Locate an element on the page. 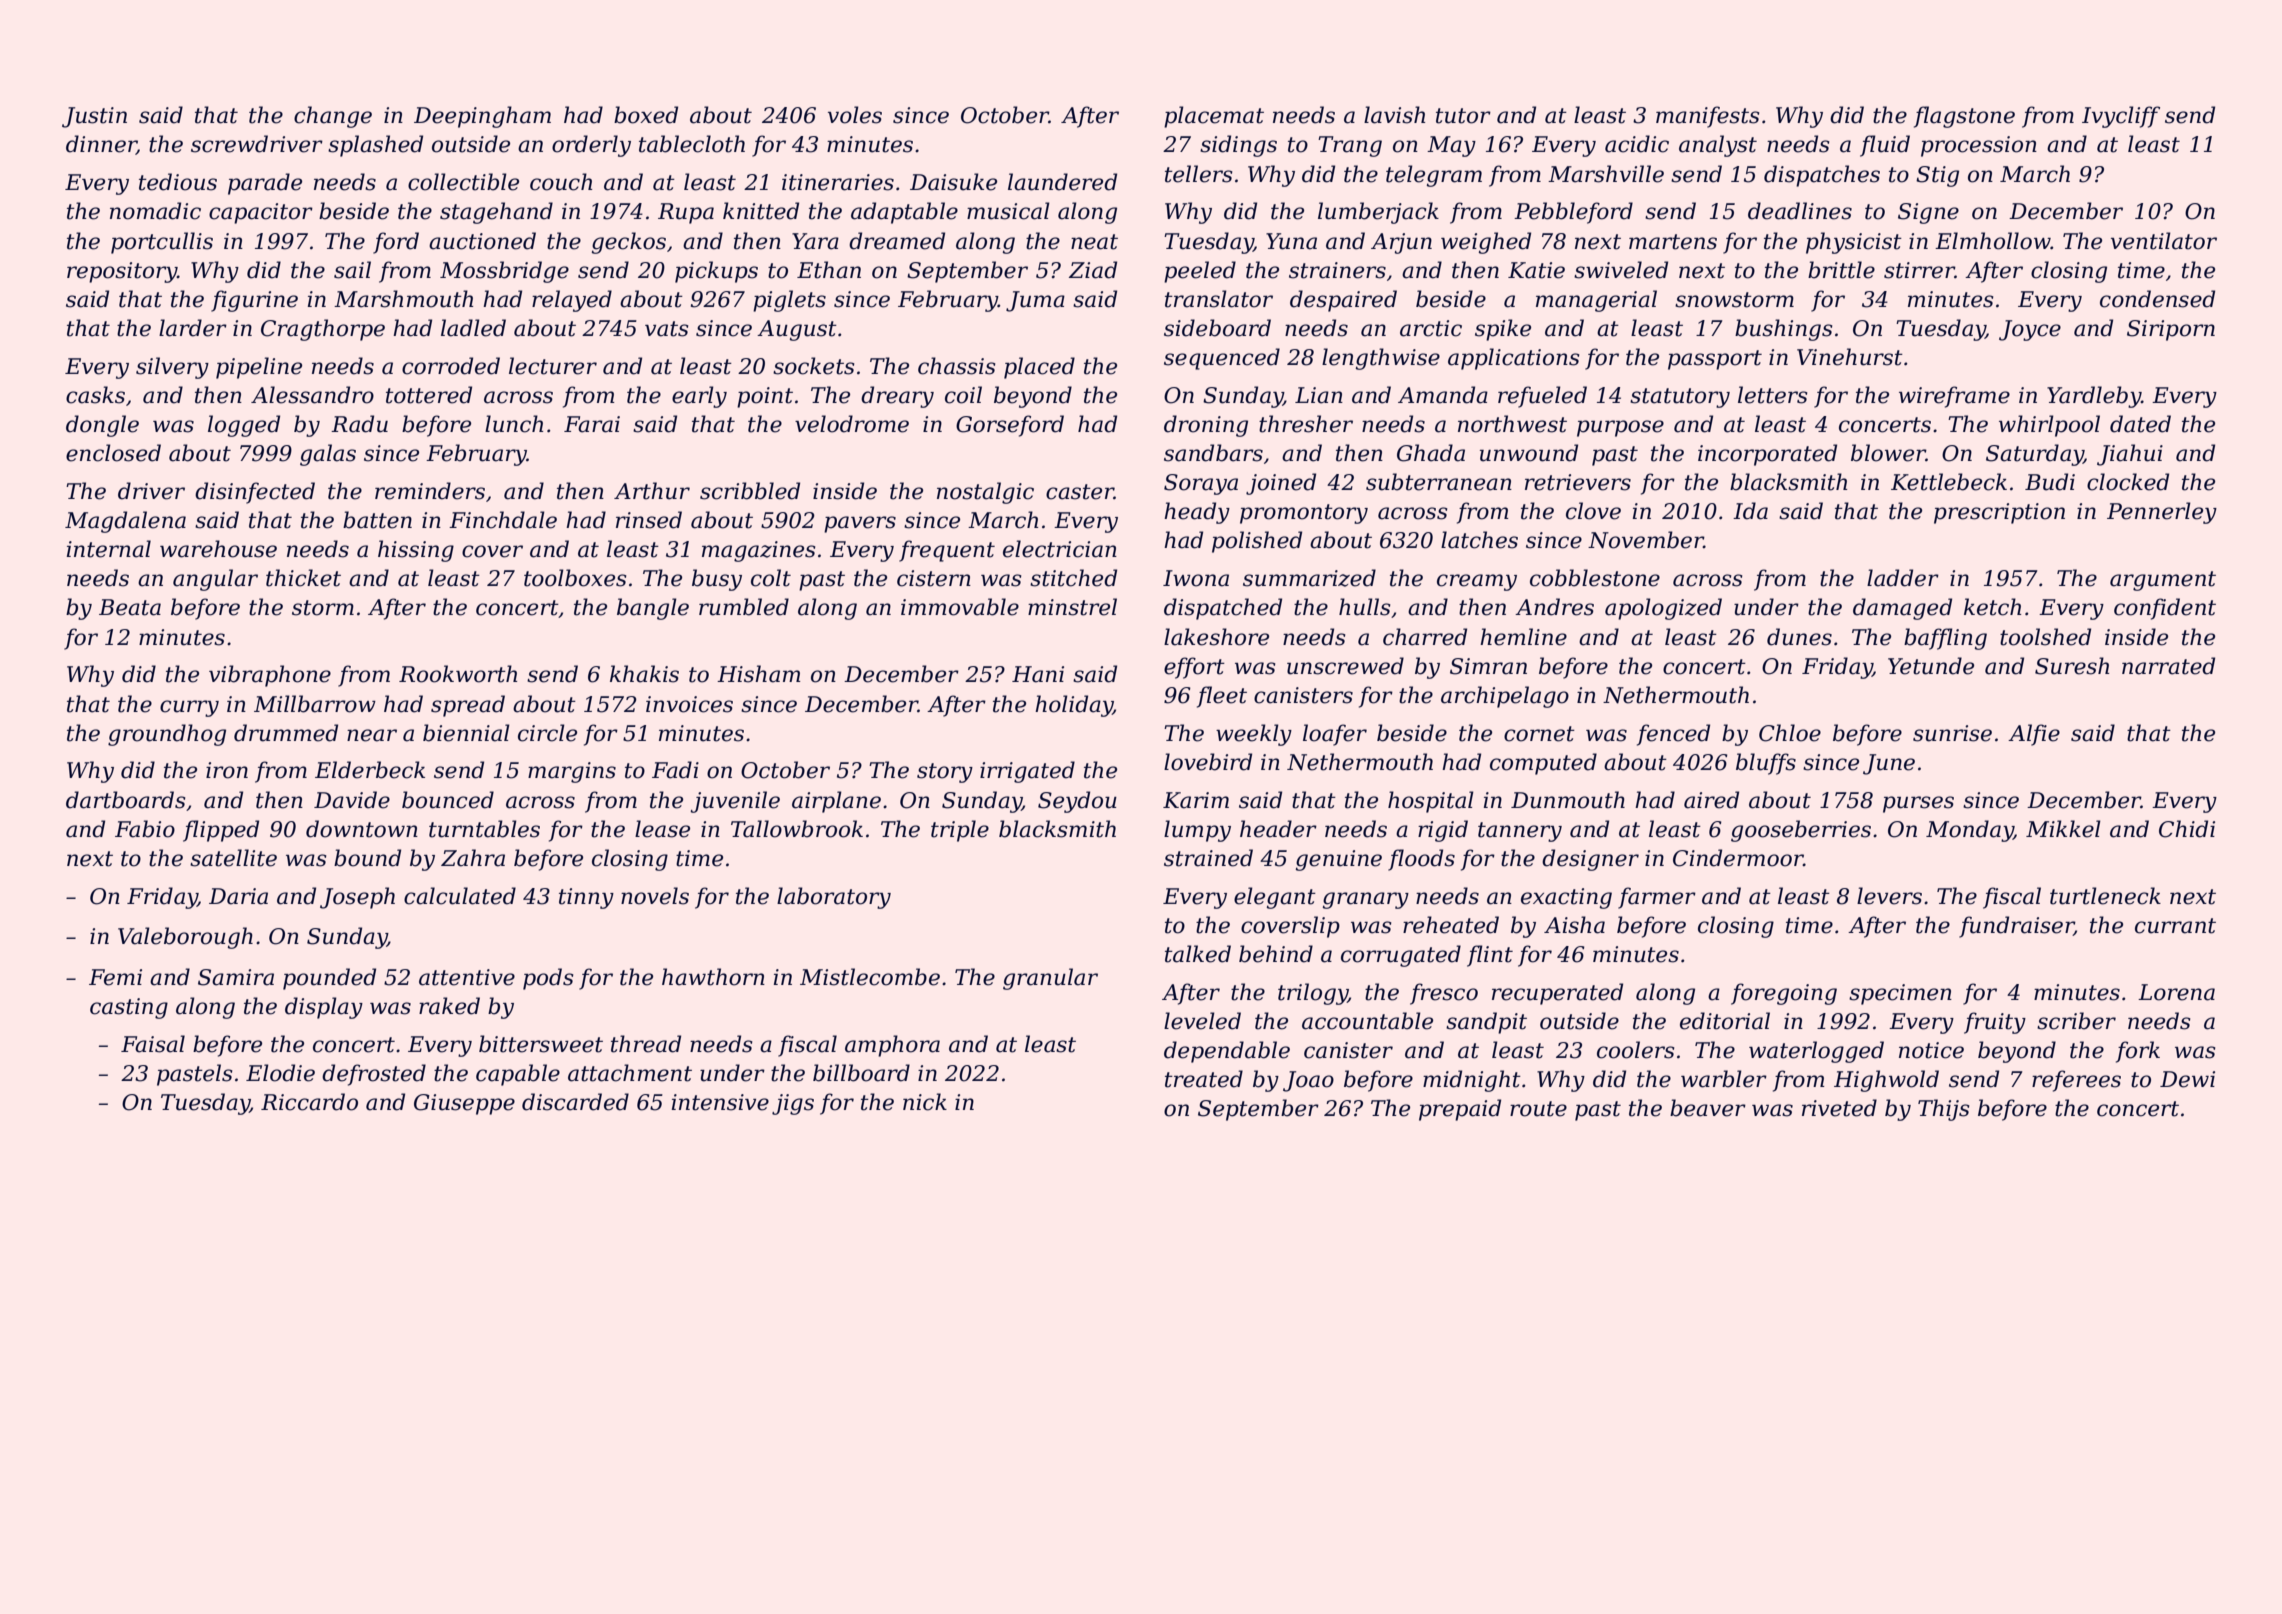  pods is located at coordinates (548, 979).
